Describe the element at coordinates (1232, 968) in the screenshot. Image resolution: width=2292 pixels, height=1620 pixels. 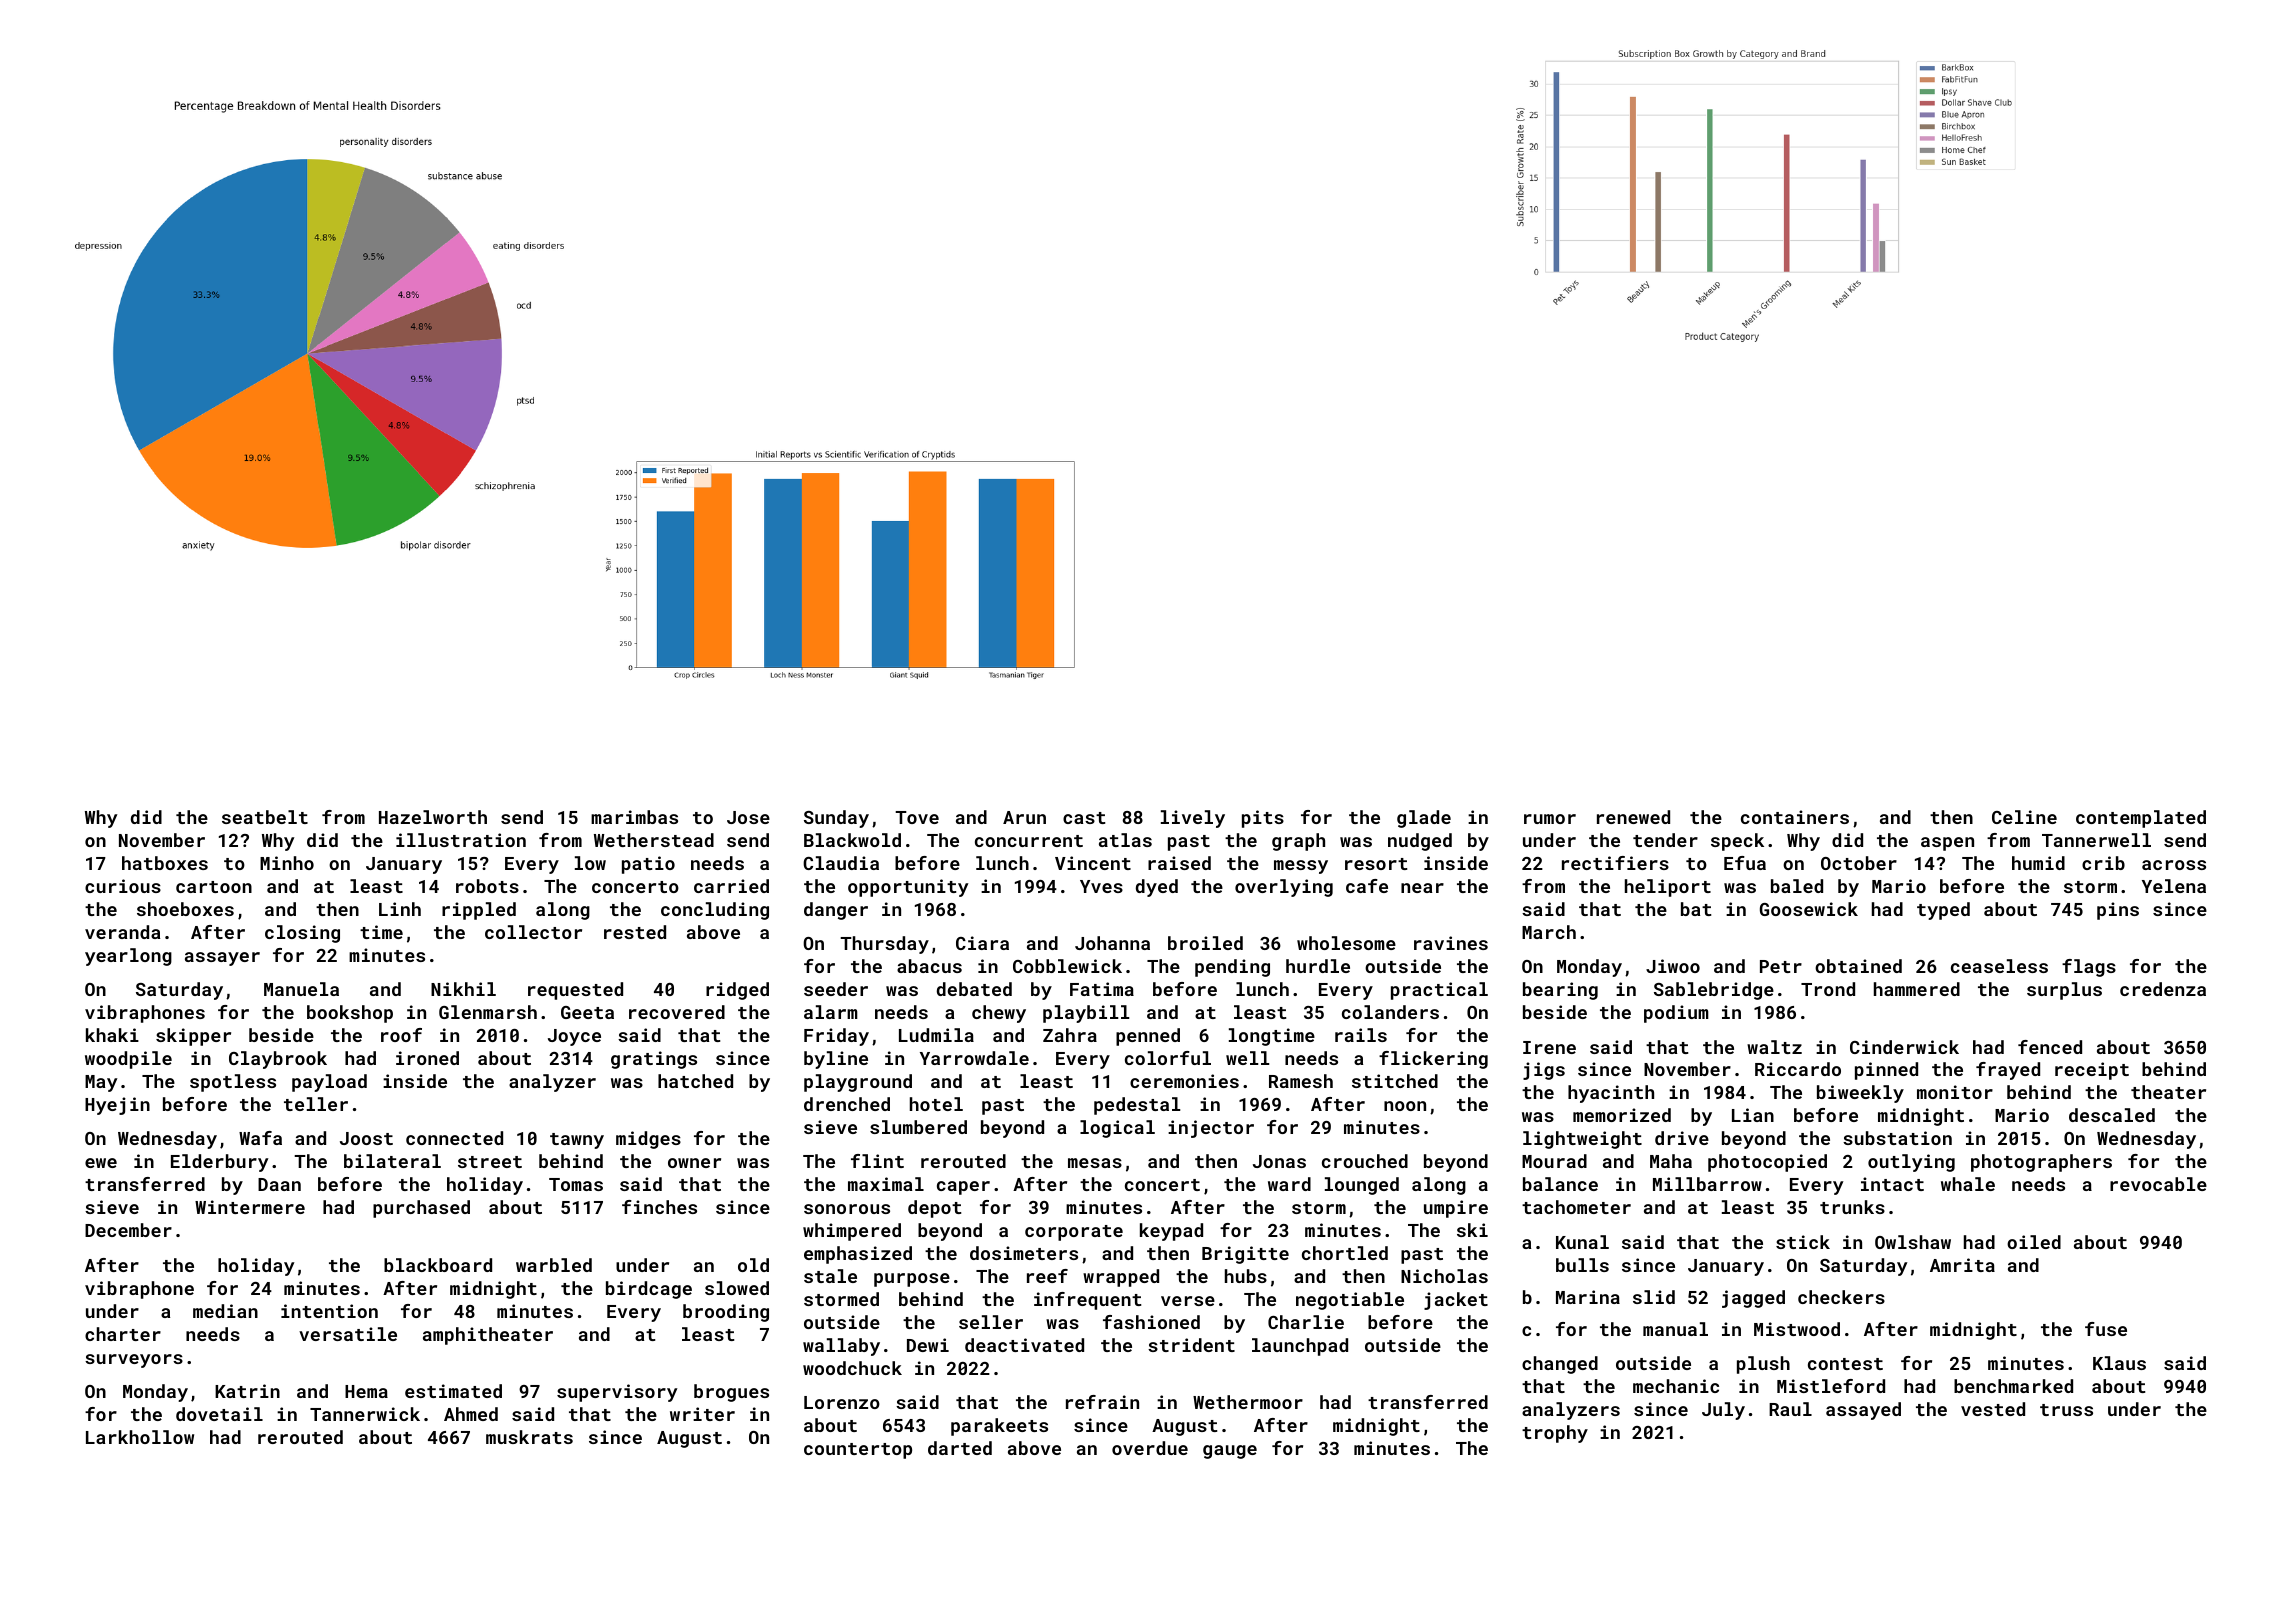
I see `pending` at that location.
